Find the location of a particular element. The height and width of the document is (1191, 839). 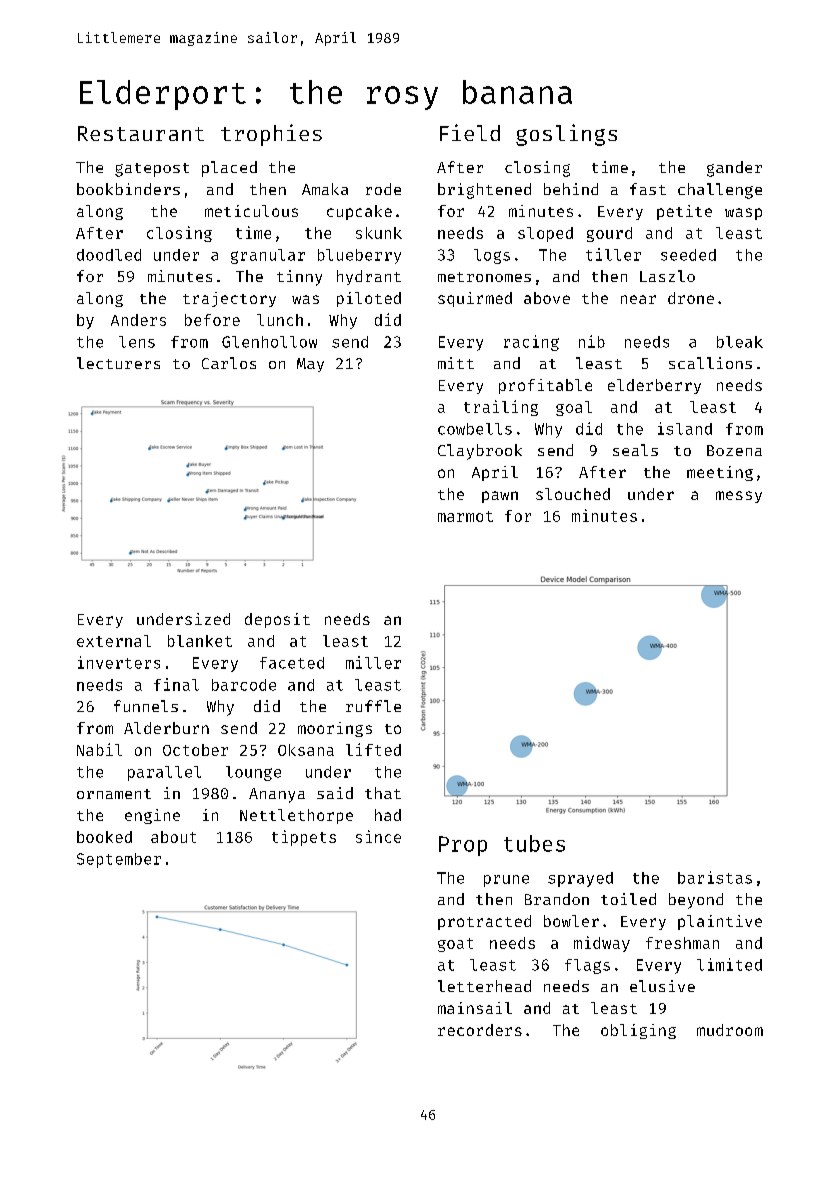

booked is located at coordinates (104, 837).
